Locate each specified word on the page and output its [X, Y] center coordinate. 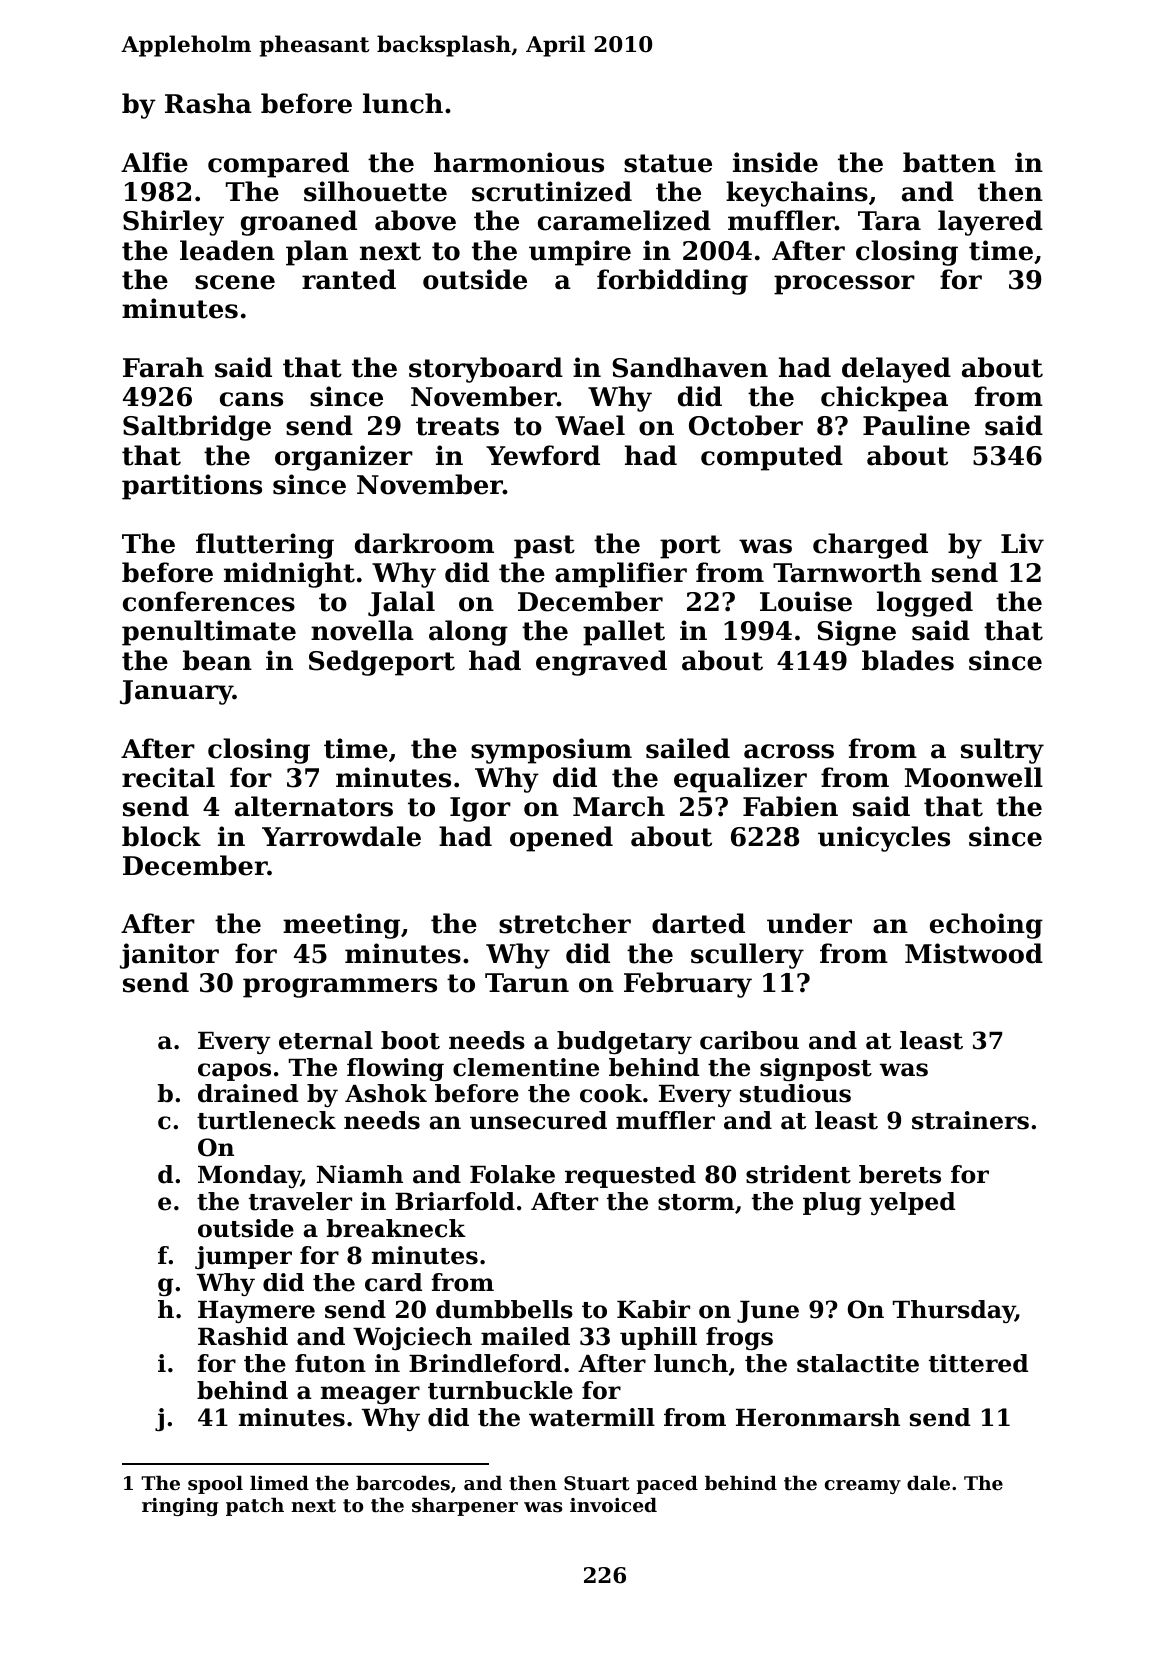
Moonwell [974, 777]
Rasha [208, 103]
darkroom [424, 543]
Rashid [243, 1336]
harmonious [519, 162]
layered [990, 223]
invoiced [613, 1505]
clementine [526, 1067]
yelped [912, 1203]
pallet [624, 633]
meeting [341, 926]
